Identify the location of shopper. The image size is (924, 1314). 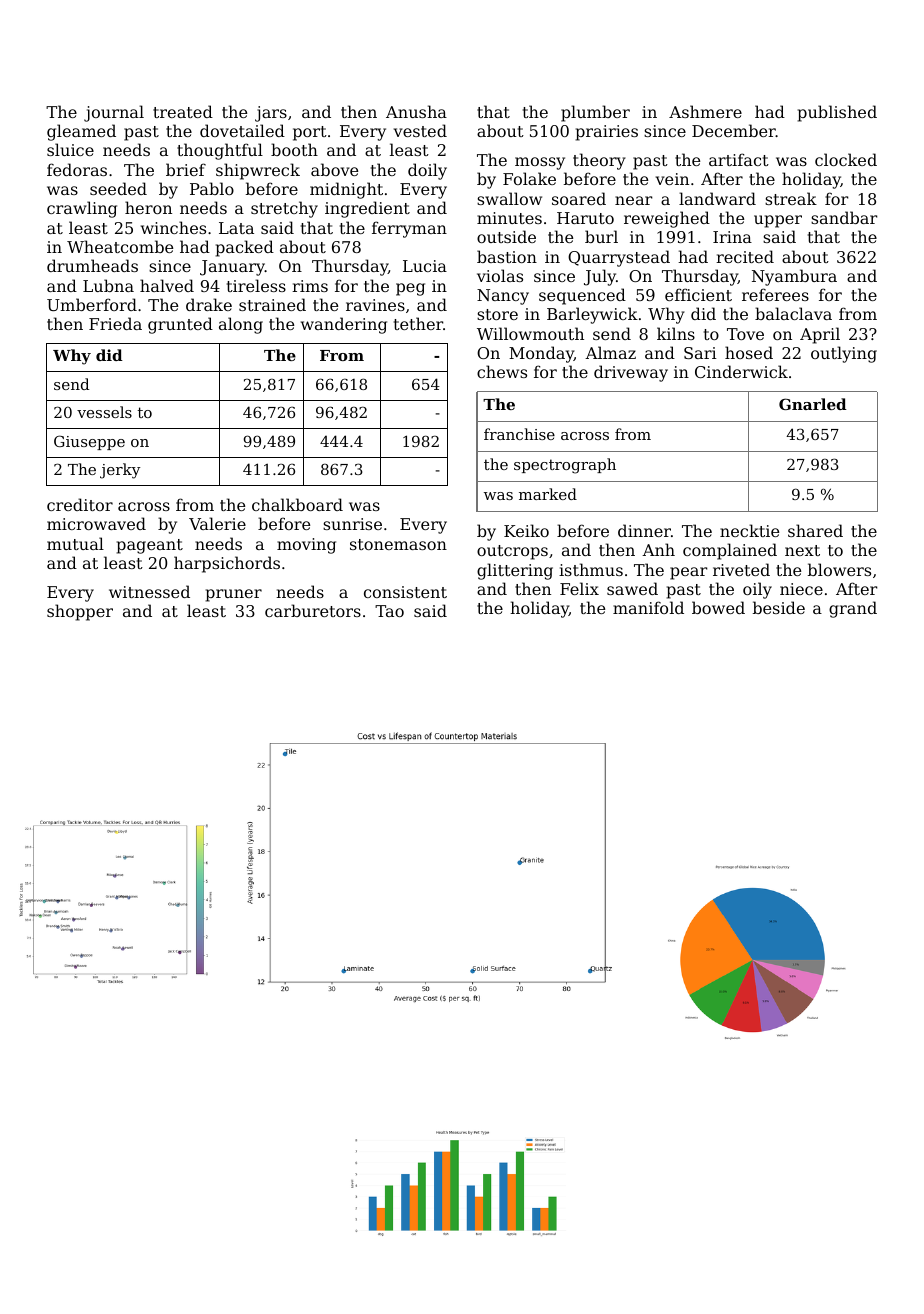
(80, 612).
